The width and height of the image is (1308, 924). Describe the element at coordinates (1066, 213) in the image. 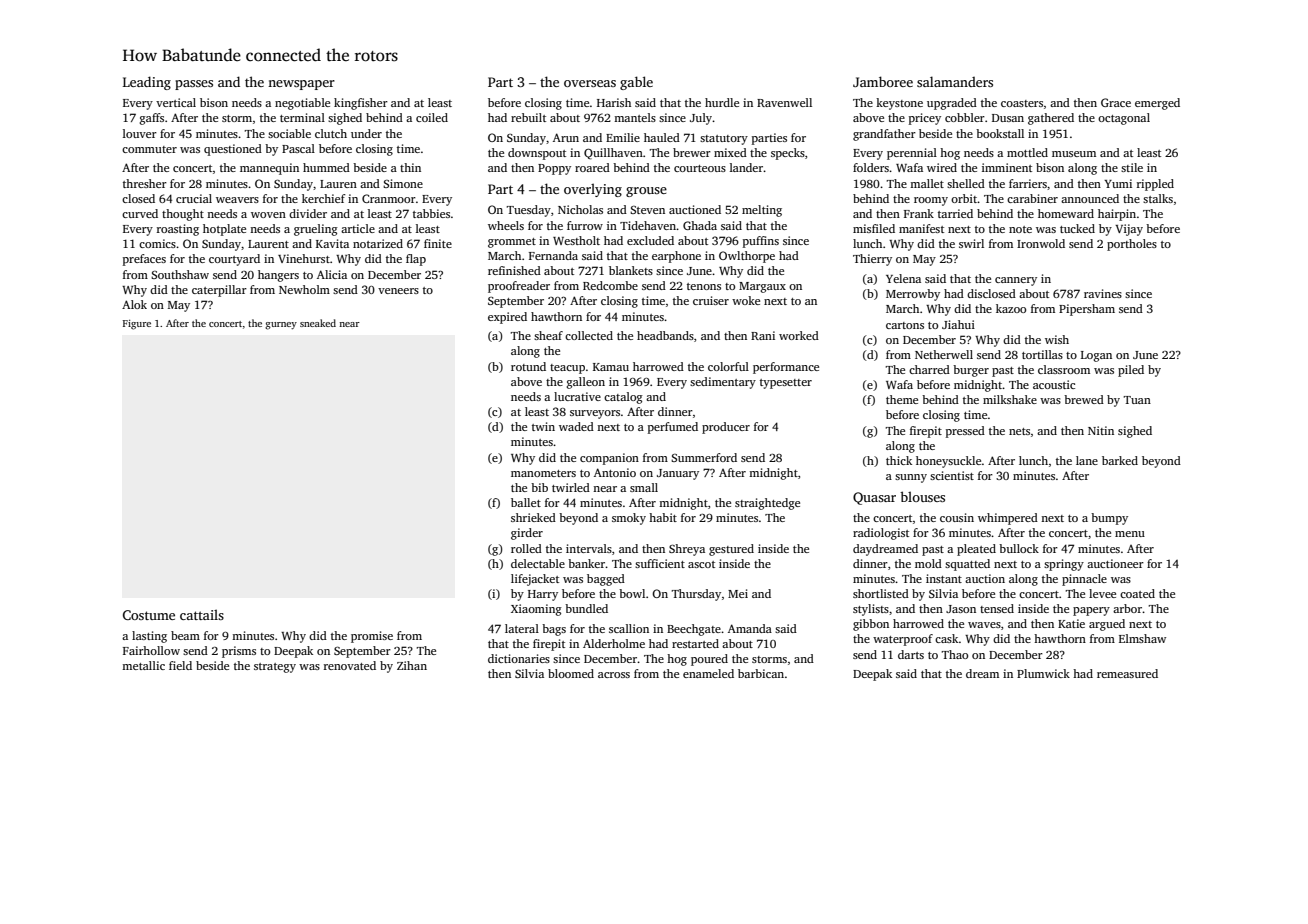

I see `homeward` at that location.
